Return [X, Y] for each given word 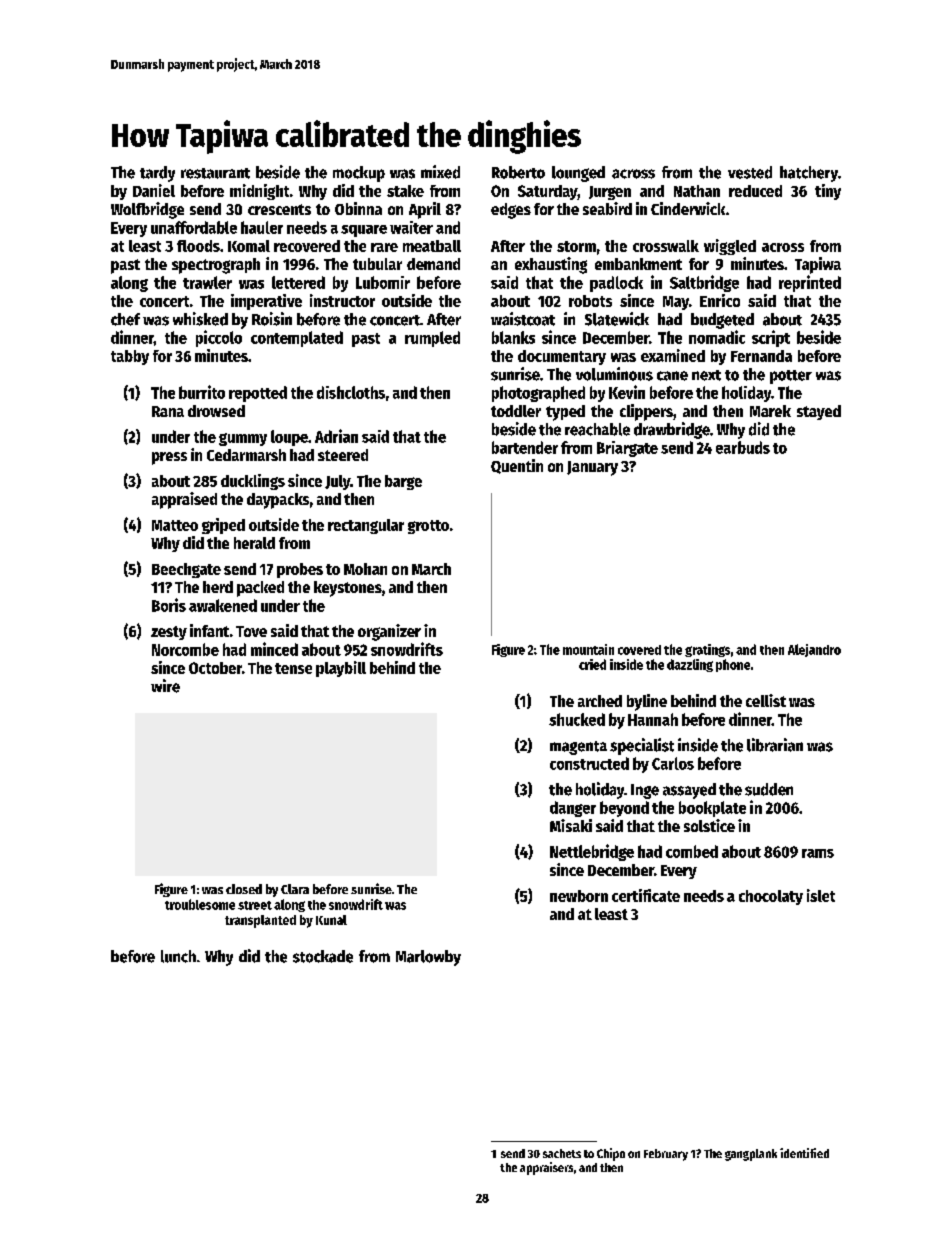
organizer [389, 632]
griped [223, 526]
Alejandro [814, 650]
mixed [440, 172]
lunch [178, 956]
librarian [775, 745]
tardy [157, 174]
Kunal [331, 920]
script [771, 338]
